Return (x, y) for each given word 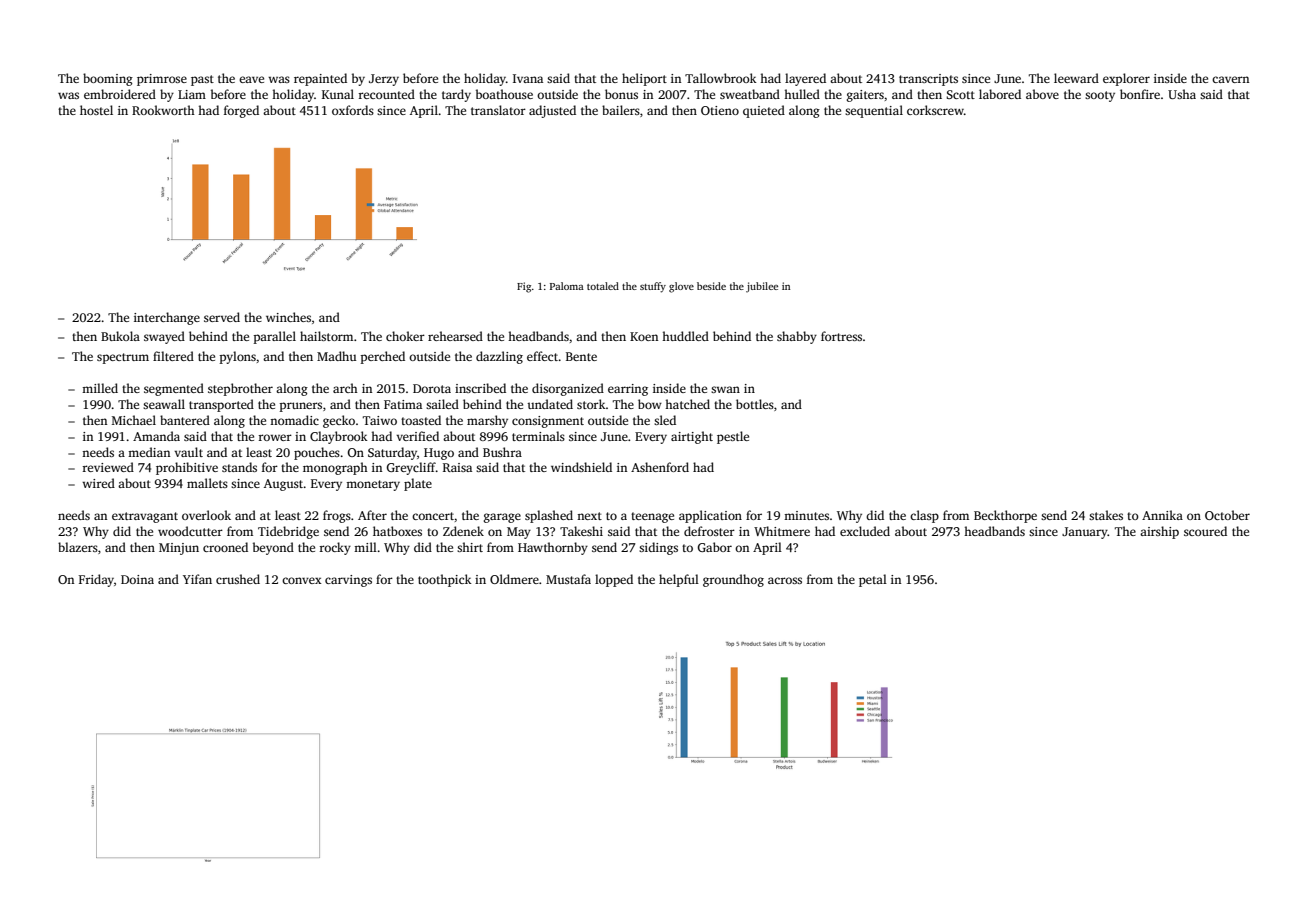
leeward (1076, 78)
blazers (78, 547)
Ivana (528, 78)
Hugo (439, 454)
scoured (1205, 531)
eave (251, 79)
